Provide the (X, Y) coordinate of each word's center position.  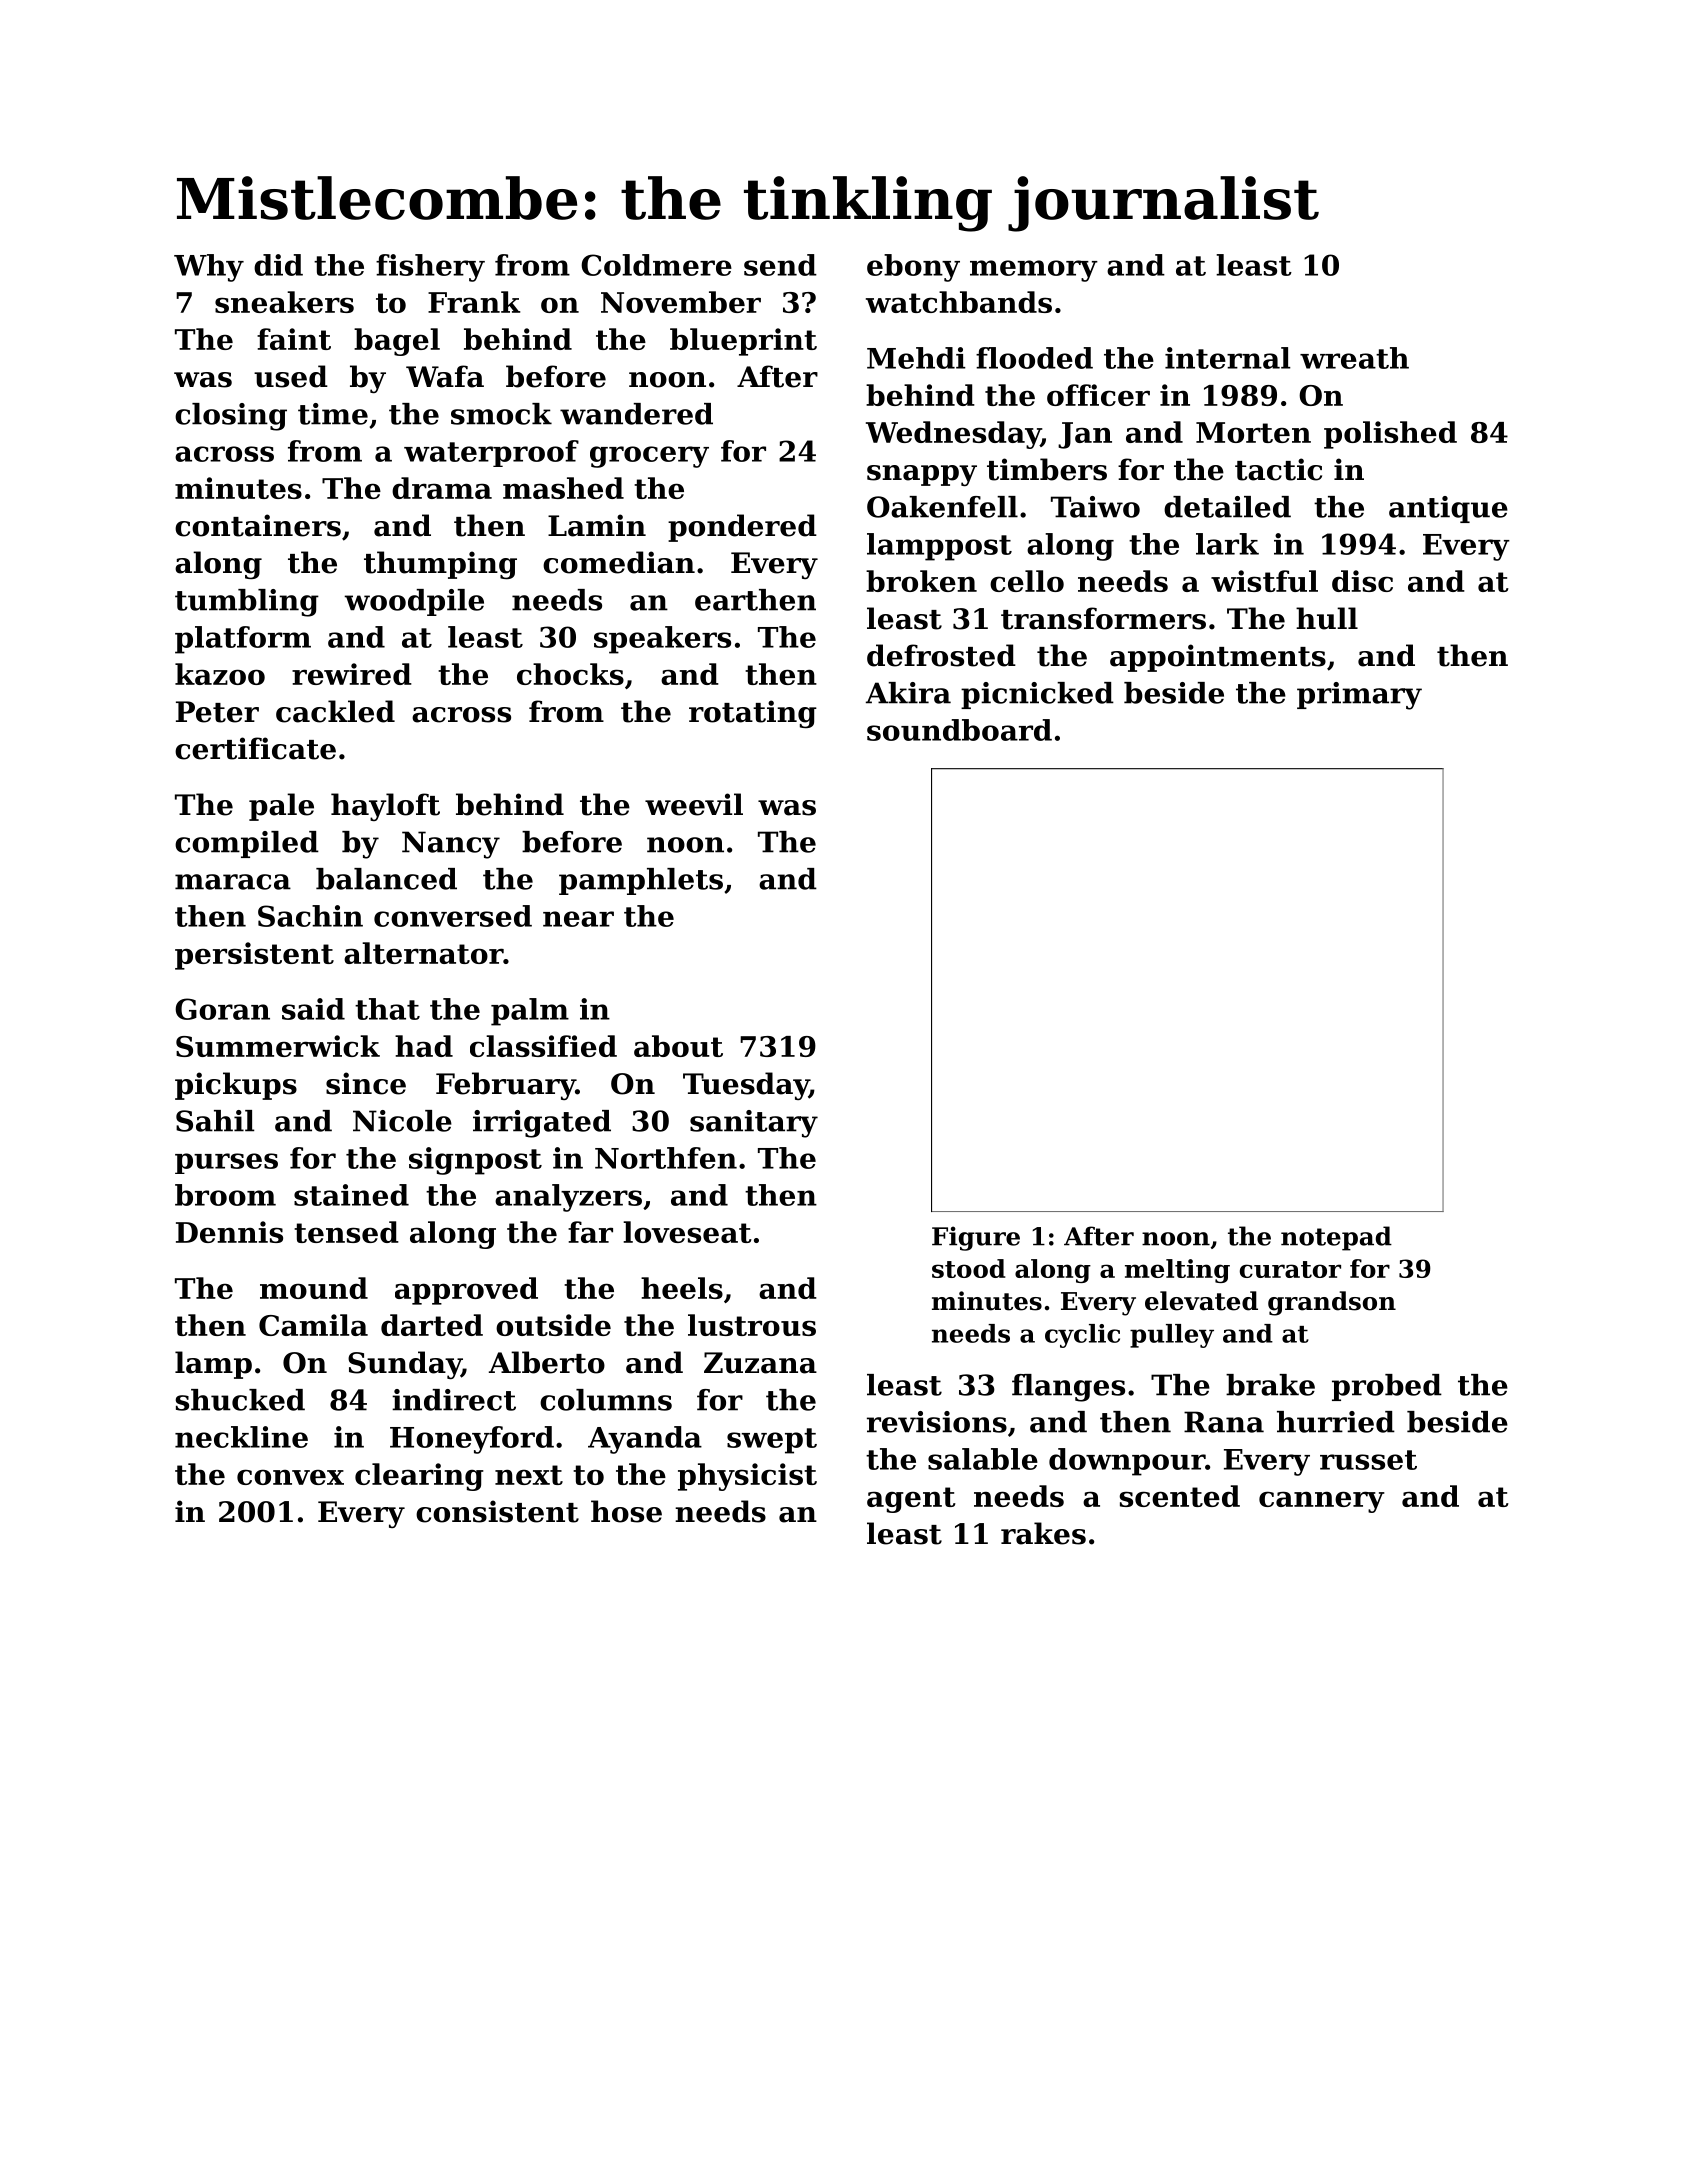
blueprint (743, 342)
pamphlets (641, 881)
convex (290, 1477)
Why (209, 268)
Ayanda (645, 1440)
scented (1179, 1496)
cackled (335, 711)
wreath (1354, 358)
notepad (1336, 1238)
